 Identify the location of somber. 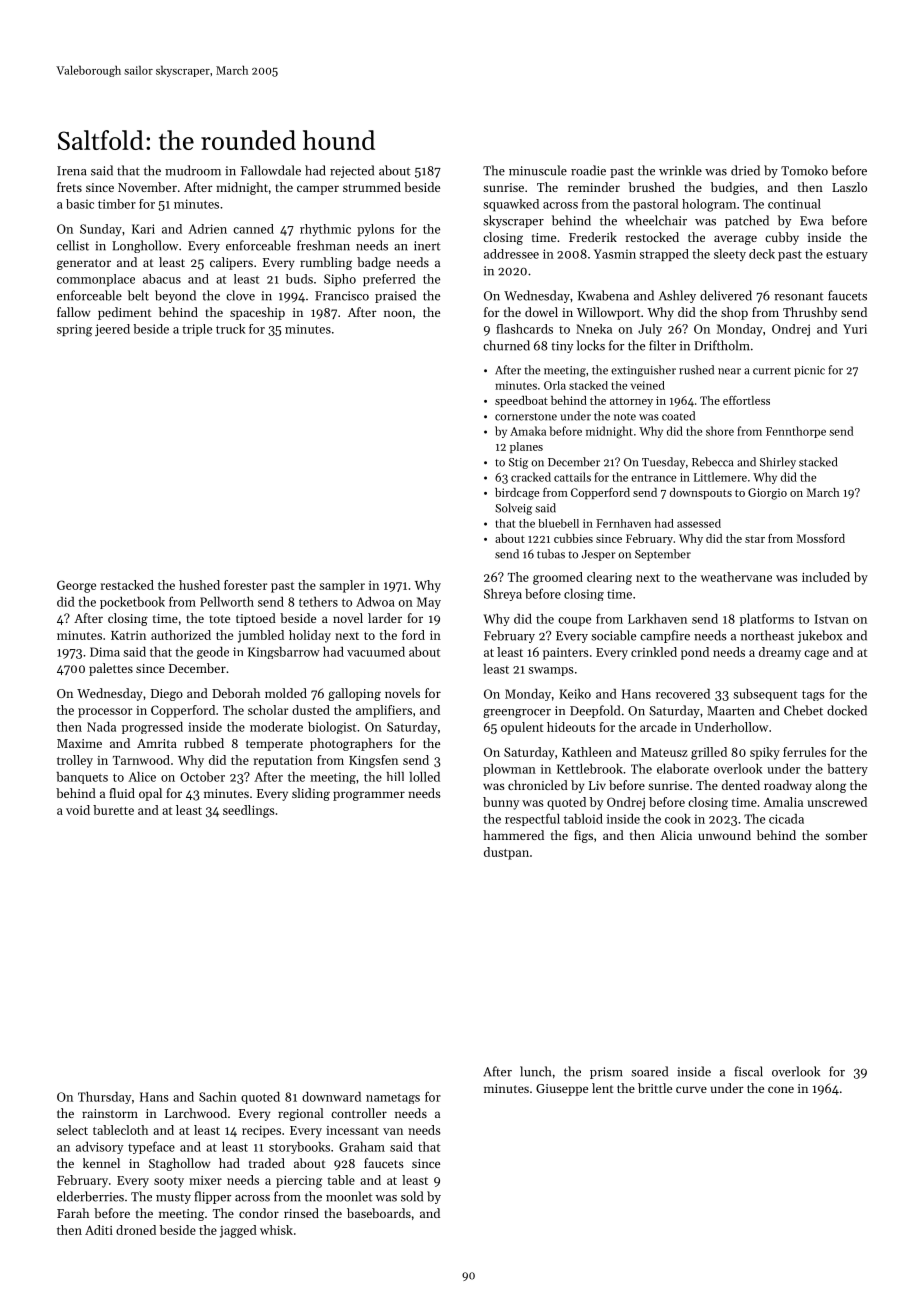
(846, 835).
